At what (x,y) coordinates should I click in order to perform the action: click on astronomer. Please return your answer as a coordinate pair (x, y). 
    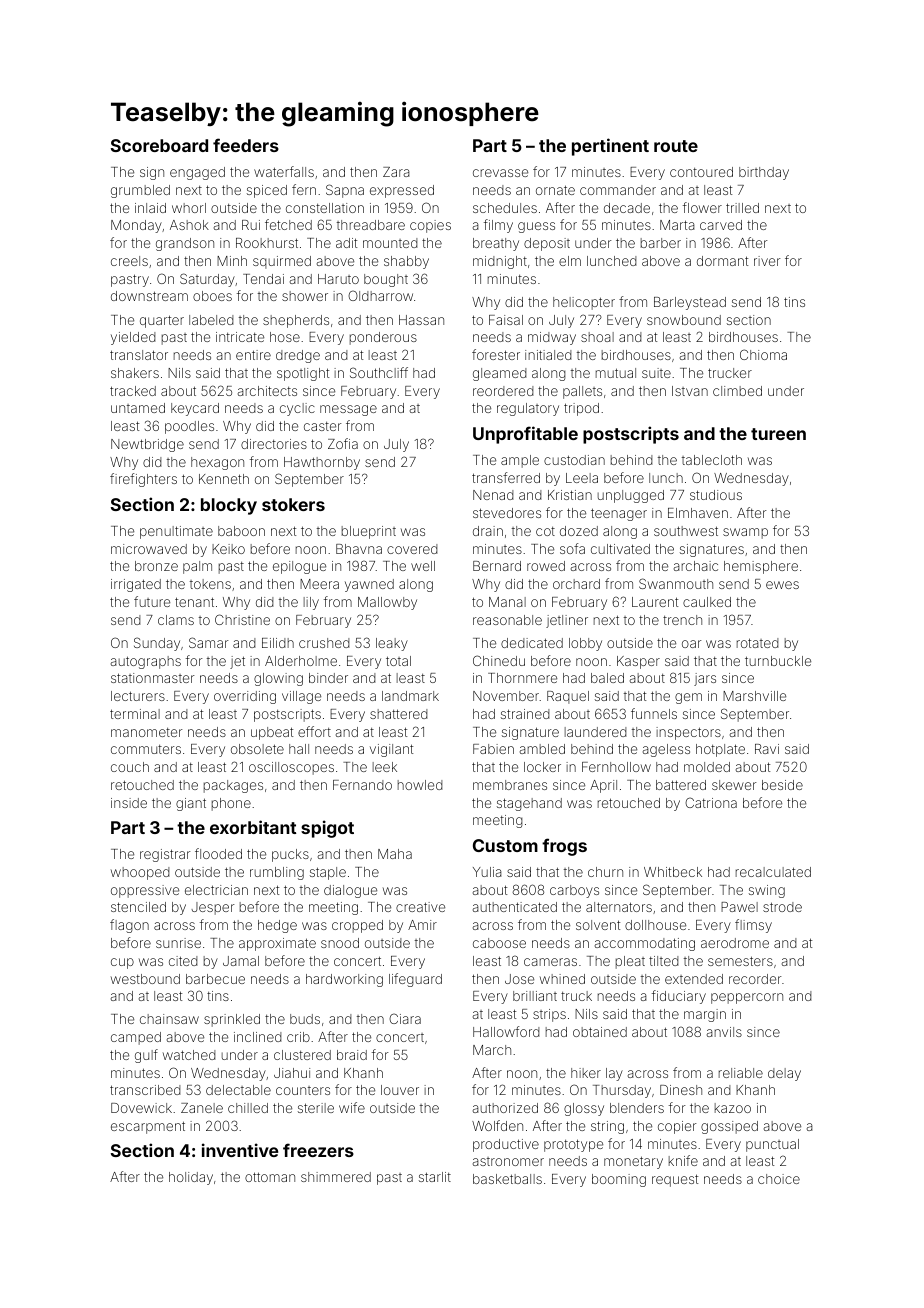
    Looking at the image, I should click on (508, 1161).
